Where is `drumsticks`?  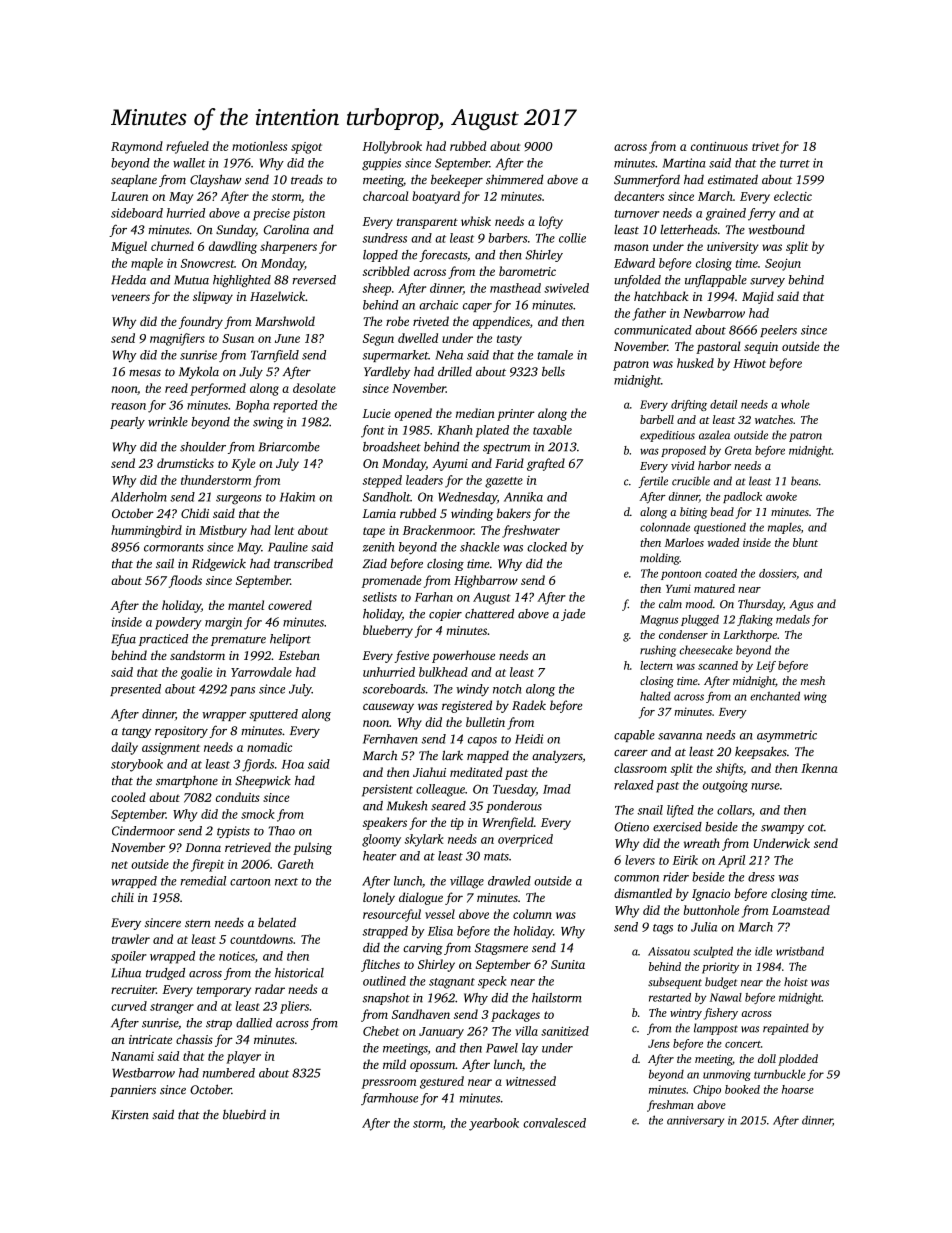 drumsticks is located at coordinates (185, 463).
